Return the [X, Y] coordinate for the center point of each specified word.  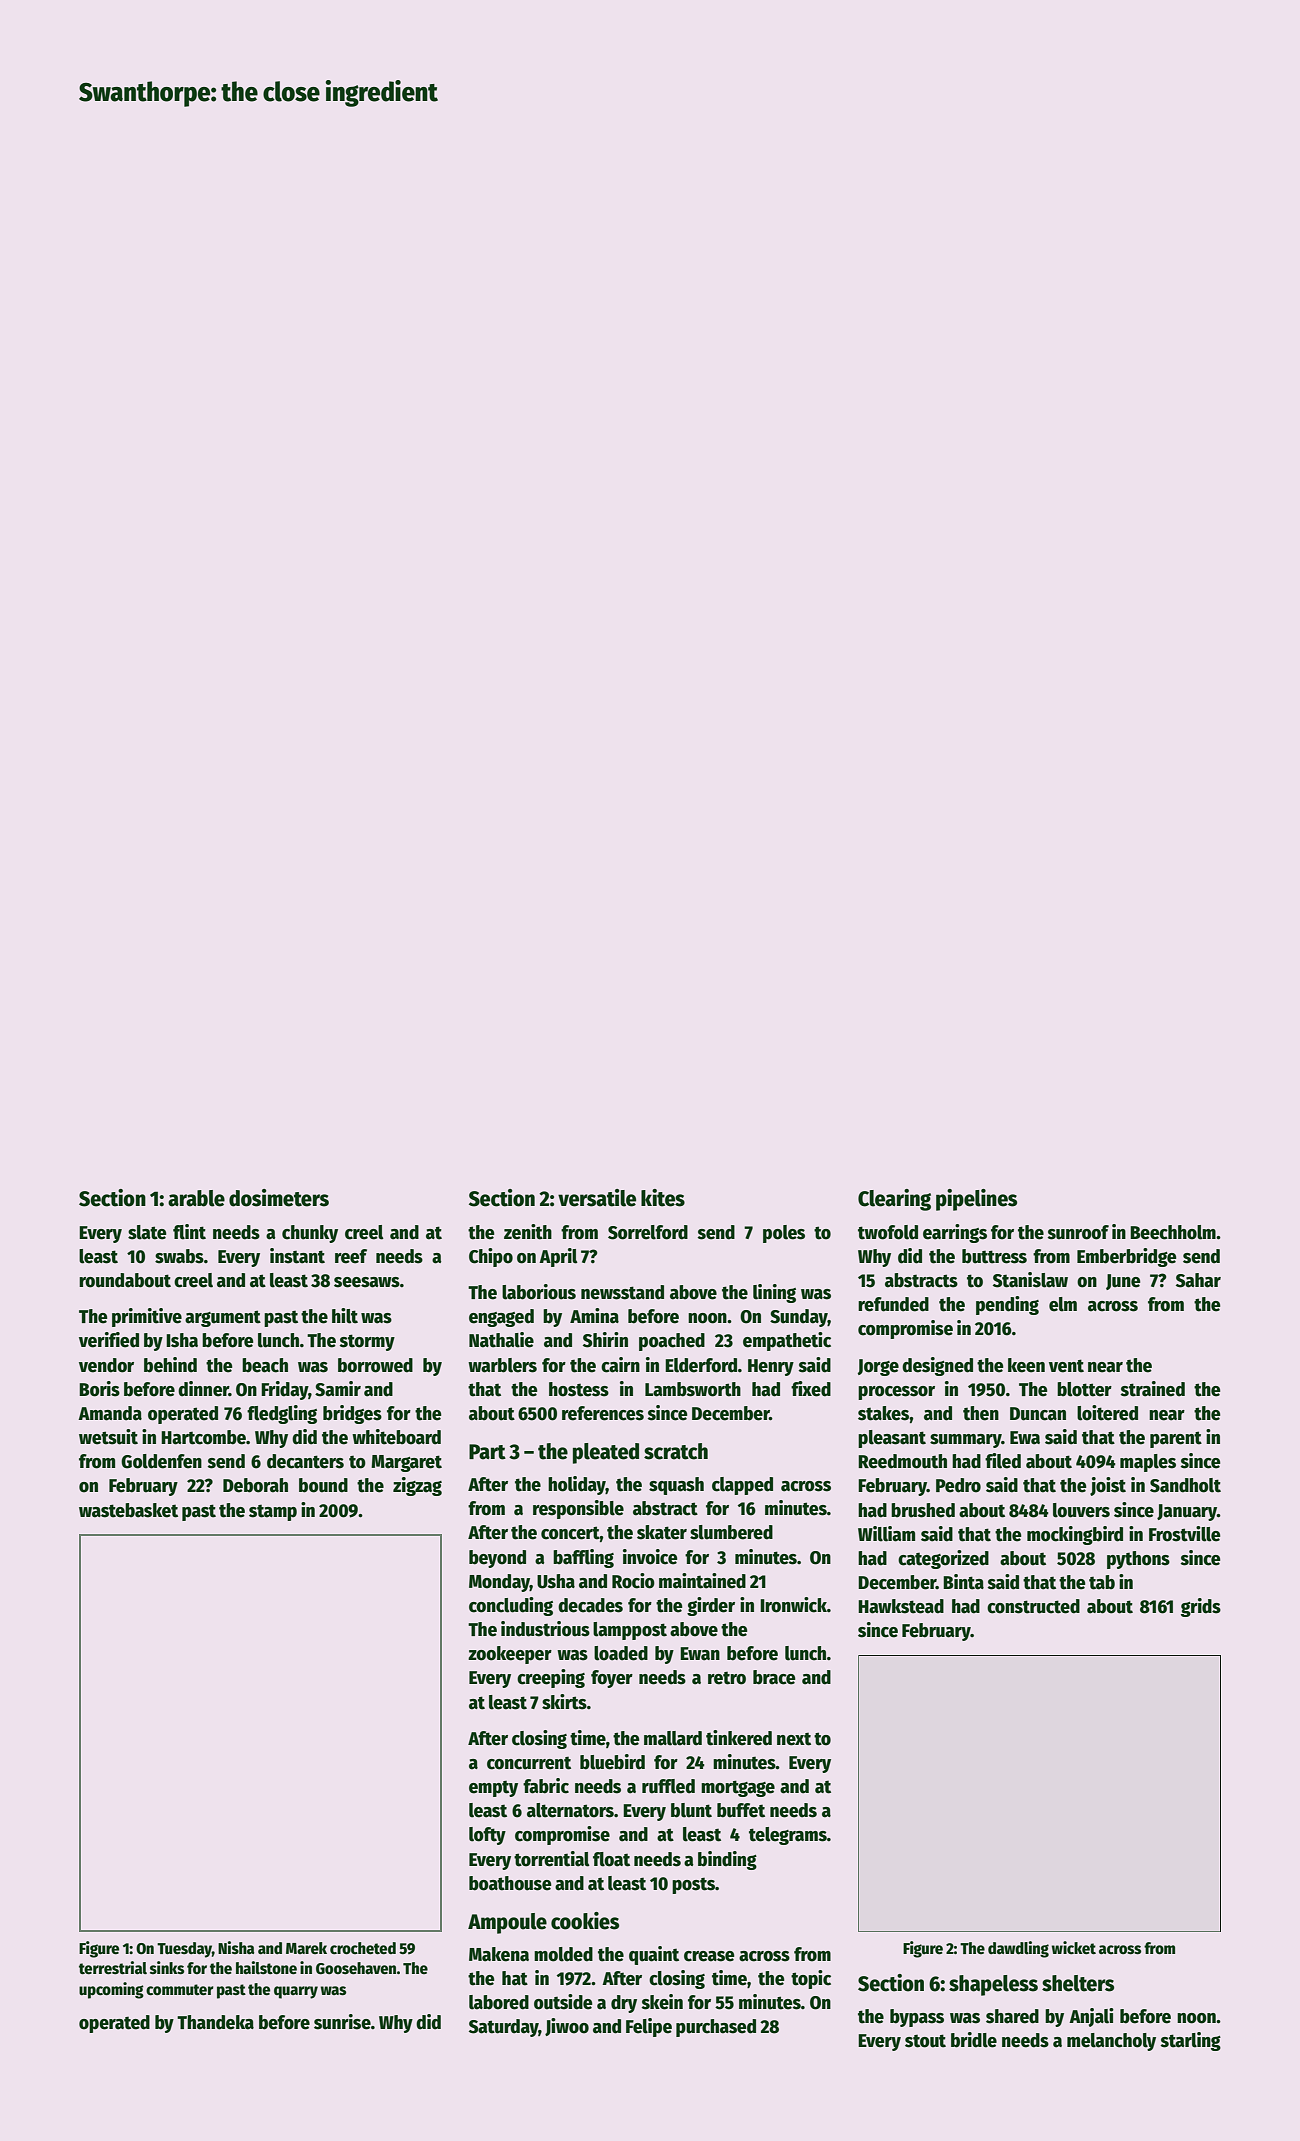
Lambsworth [693, 1389]
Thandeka [215, 2022]
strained [1153, 1389]
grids [1201, 1607]
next [794, 1739]
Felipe [649, 2027]
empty [493, 1789]
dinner [203, 1389]
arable [196, 1198]
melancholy [1111, 2042]
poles [784, 1234]
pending [1007, 1305]
